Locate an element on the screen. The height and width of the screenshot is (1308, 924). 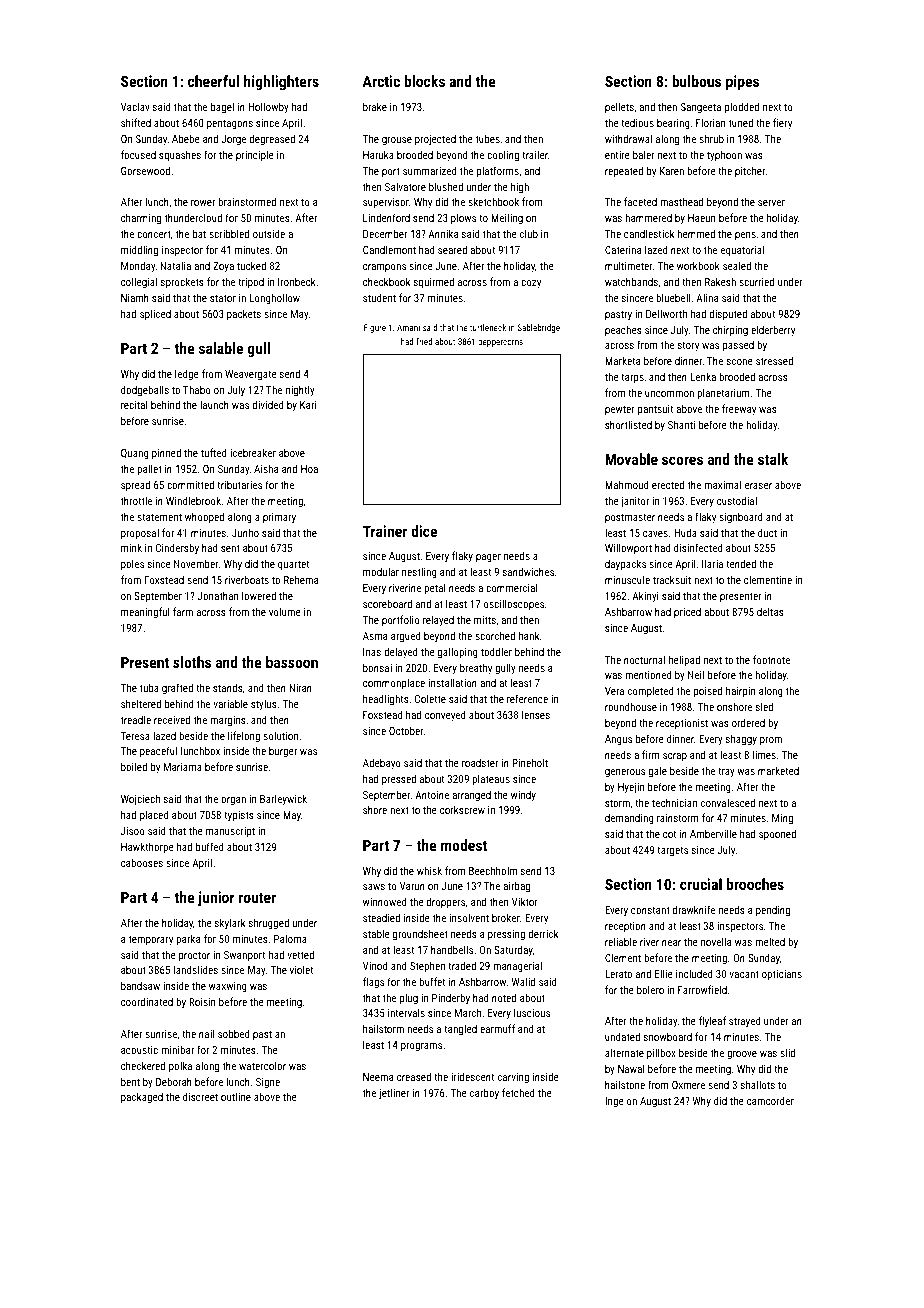
Hollowby is located at coordinates (268, 108).
